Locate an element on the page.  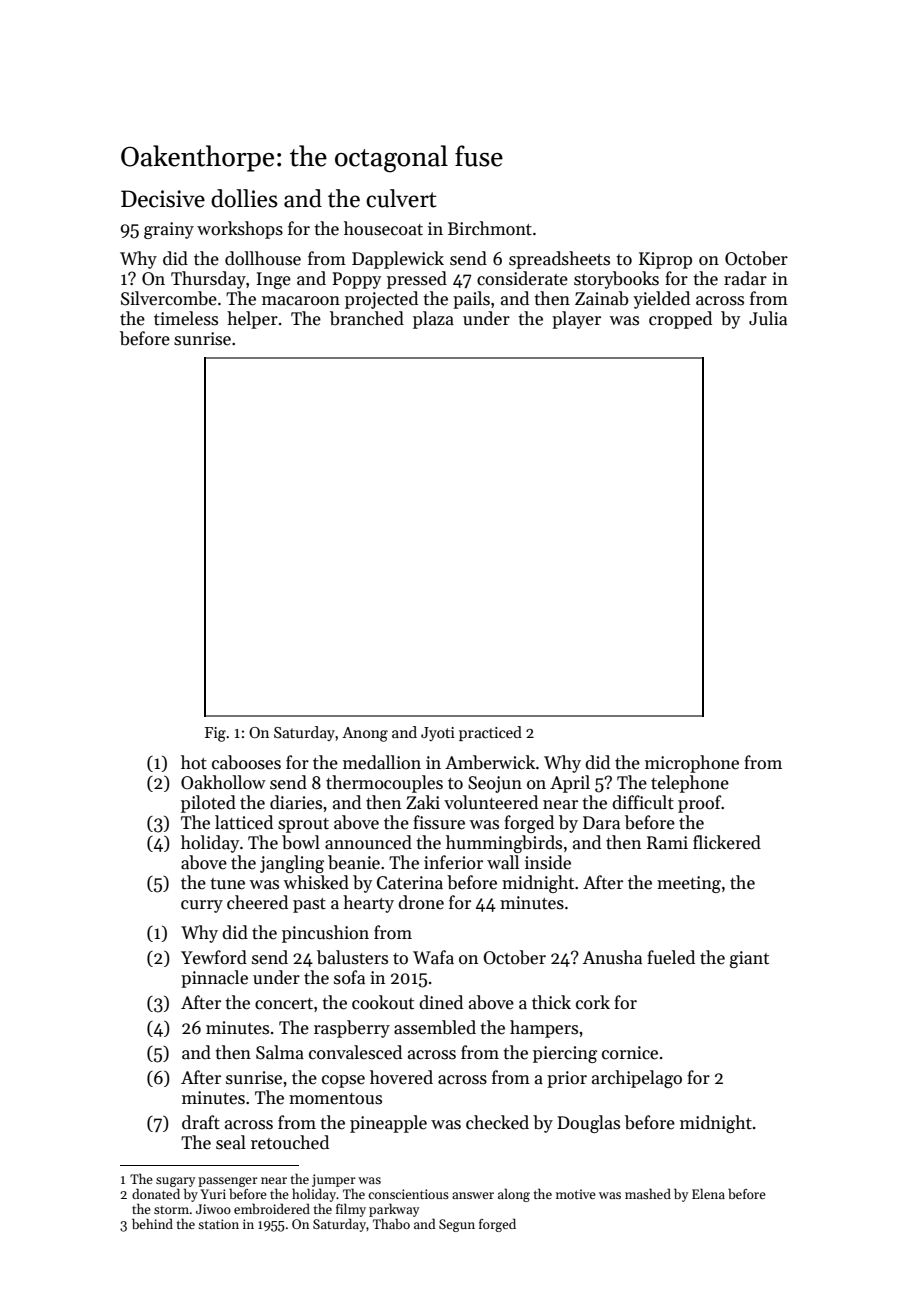
Kiprop is located at coordinates (665, 260).
